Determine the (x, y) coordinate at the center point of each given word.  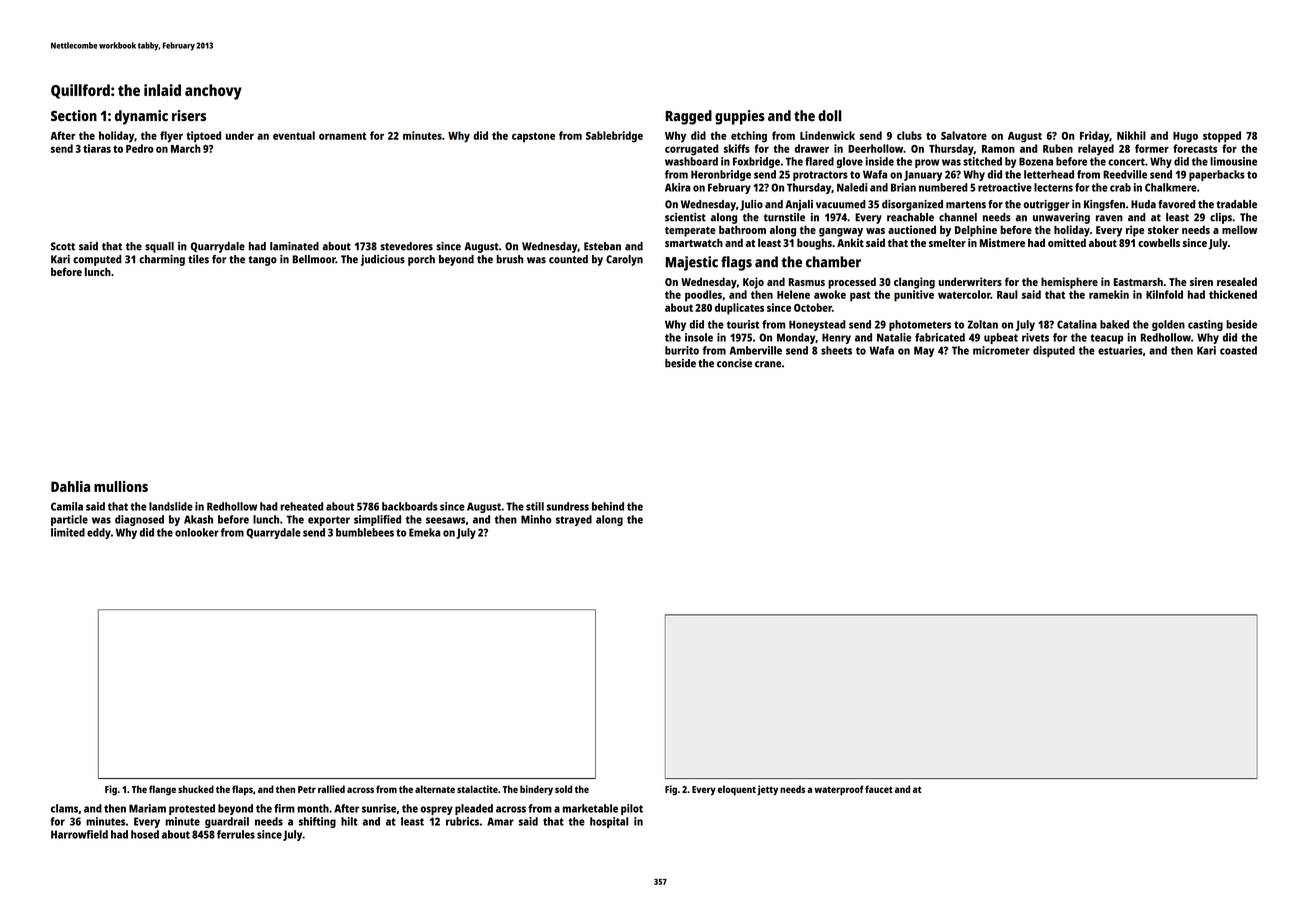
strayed (574, 520)
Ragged (689, 117)
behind (608, 506)
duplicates (739, 309)
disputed (1054, 351)
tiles (198, 259)
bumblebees (365, 532)
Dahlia (70, 486)
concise (734, 363)
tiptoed (203, 137)
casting (1205, 325)
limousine (1233, 161)
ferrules (236, 834)
